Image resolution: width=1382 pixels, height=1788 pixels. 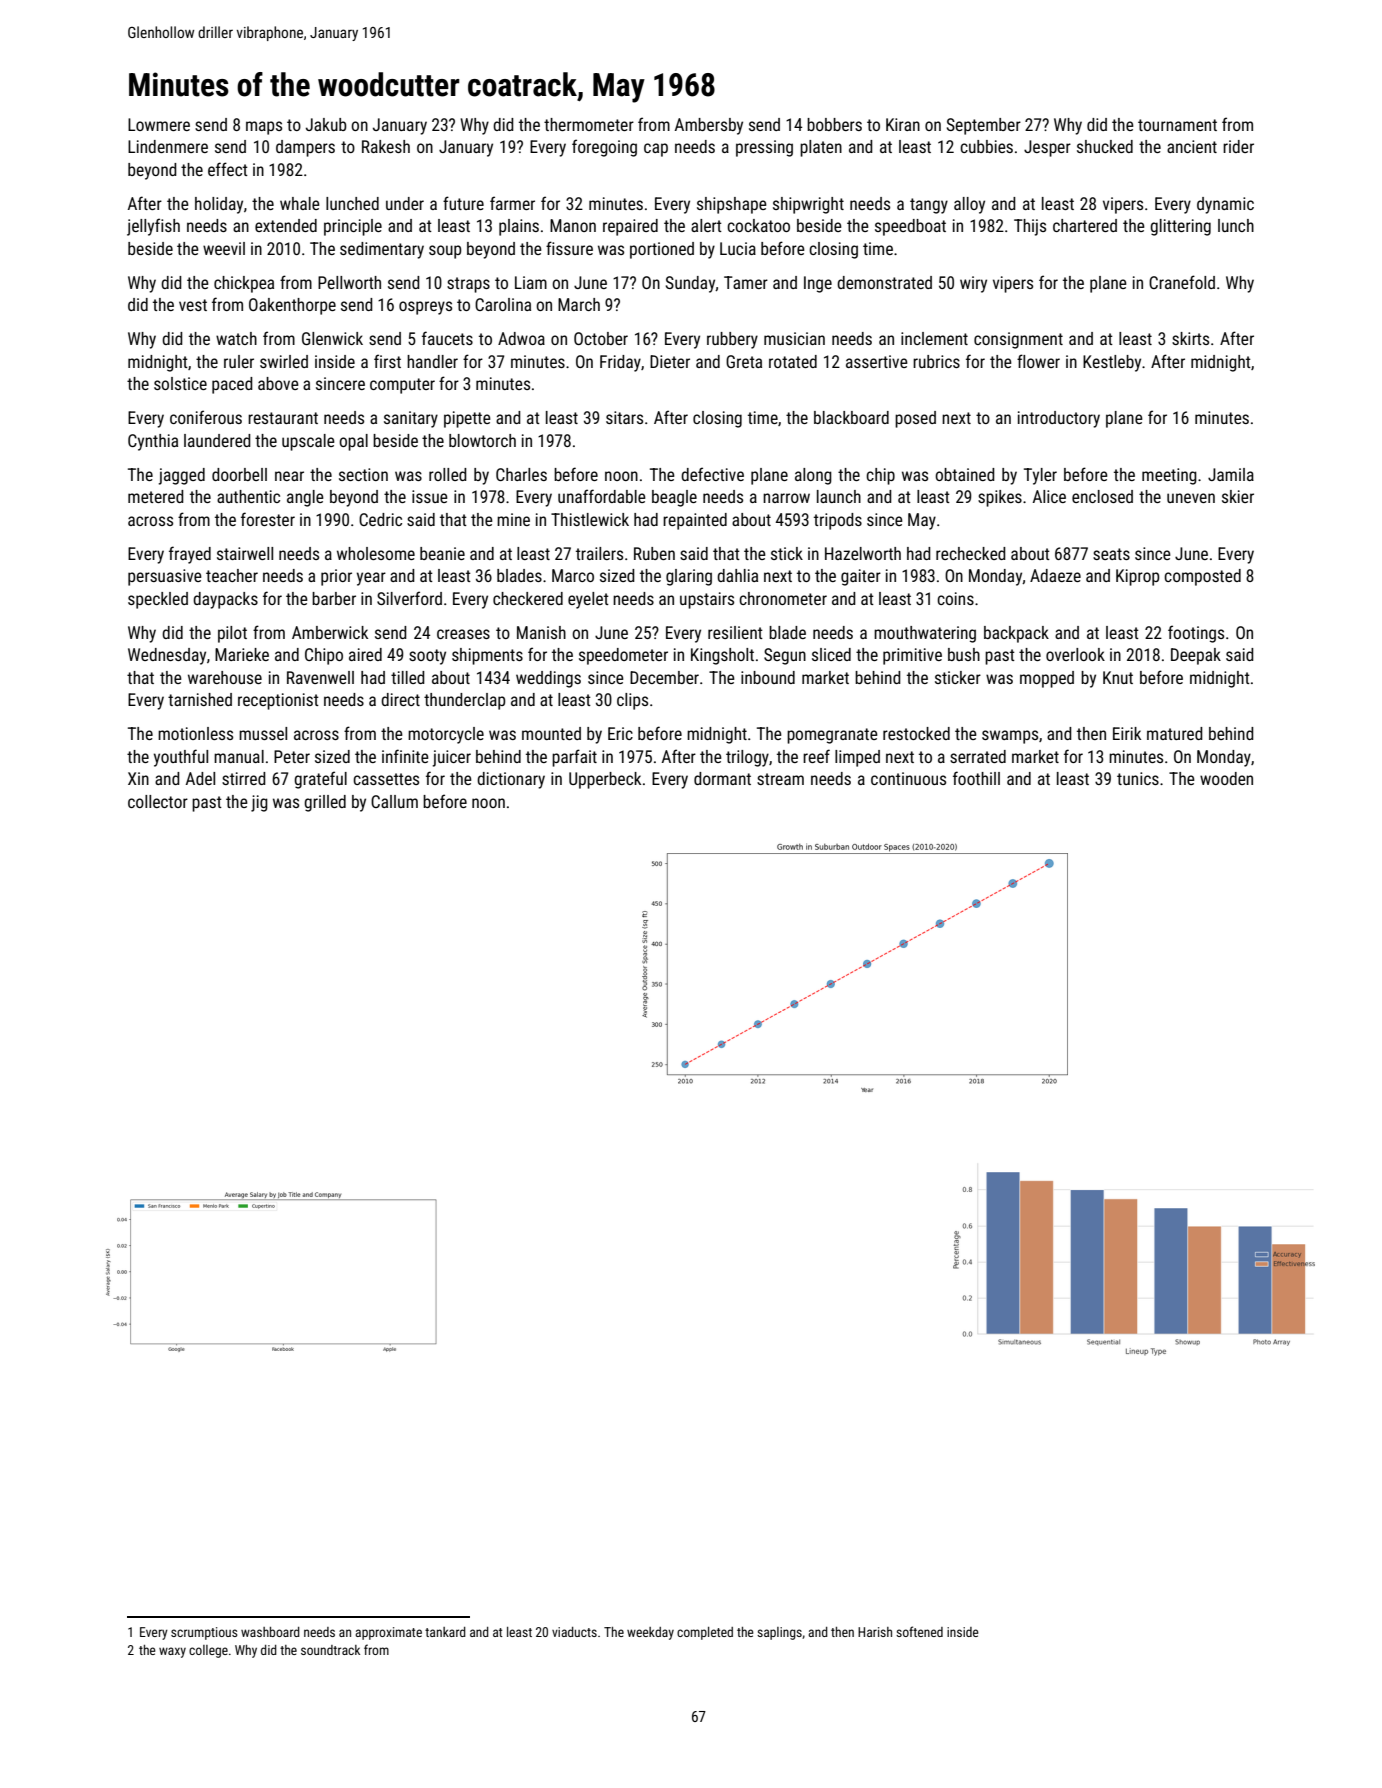 What do you see at coordinates (153, 442) in the document?
I see `Cynthia` at bounding box center [153, 442].
